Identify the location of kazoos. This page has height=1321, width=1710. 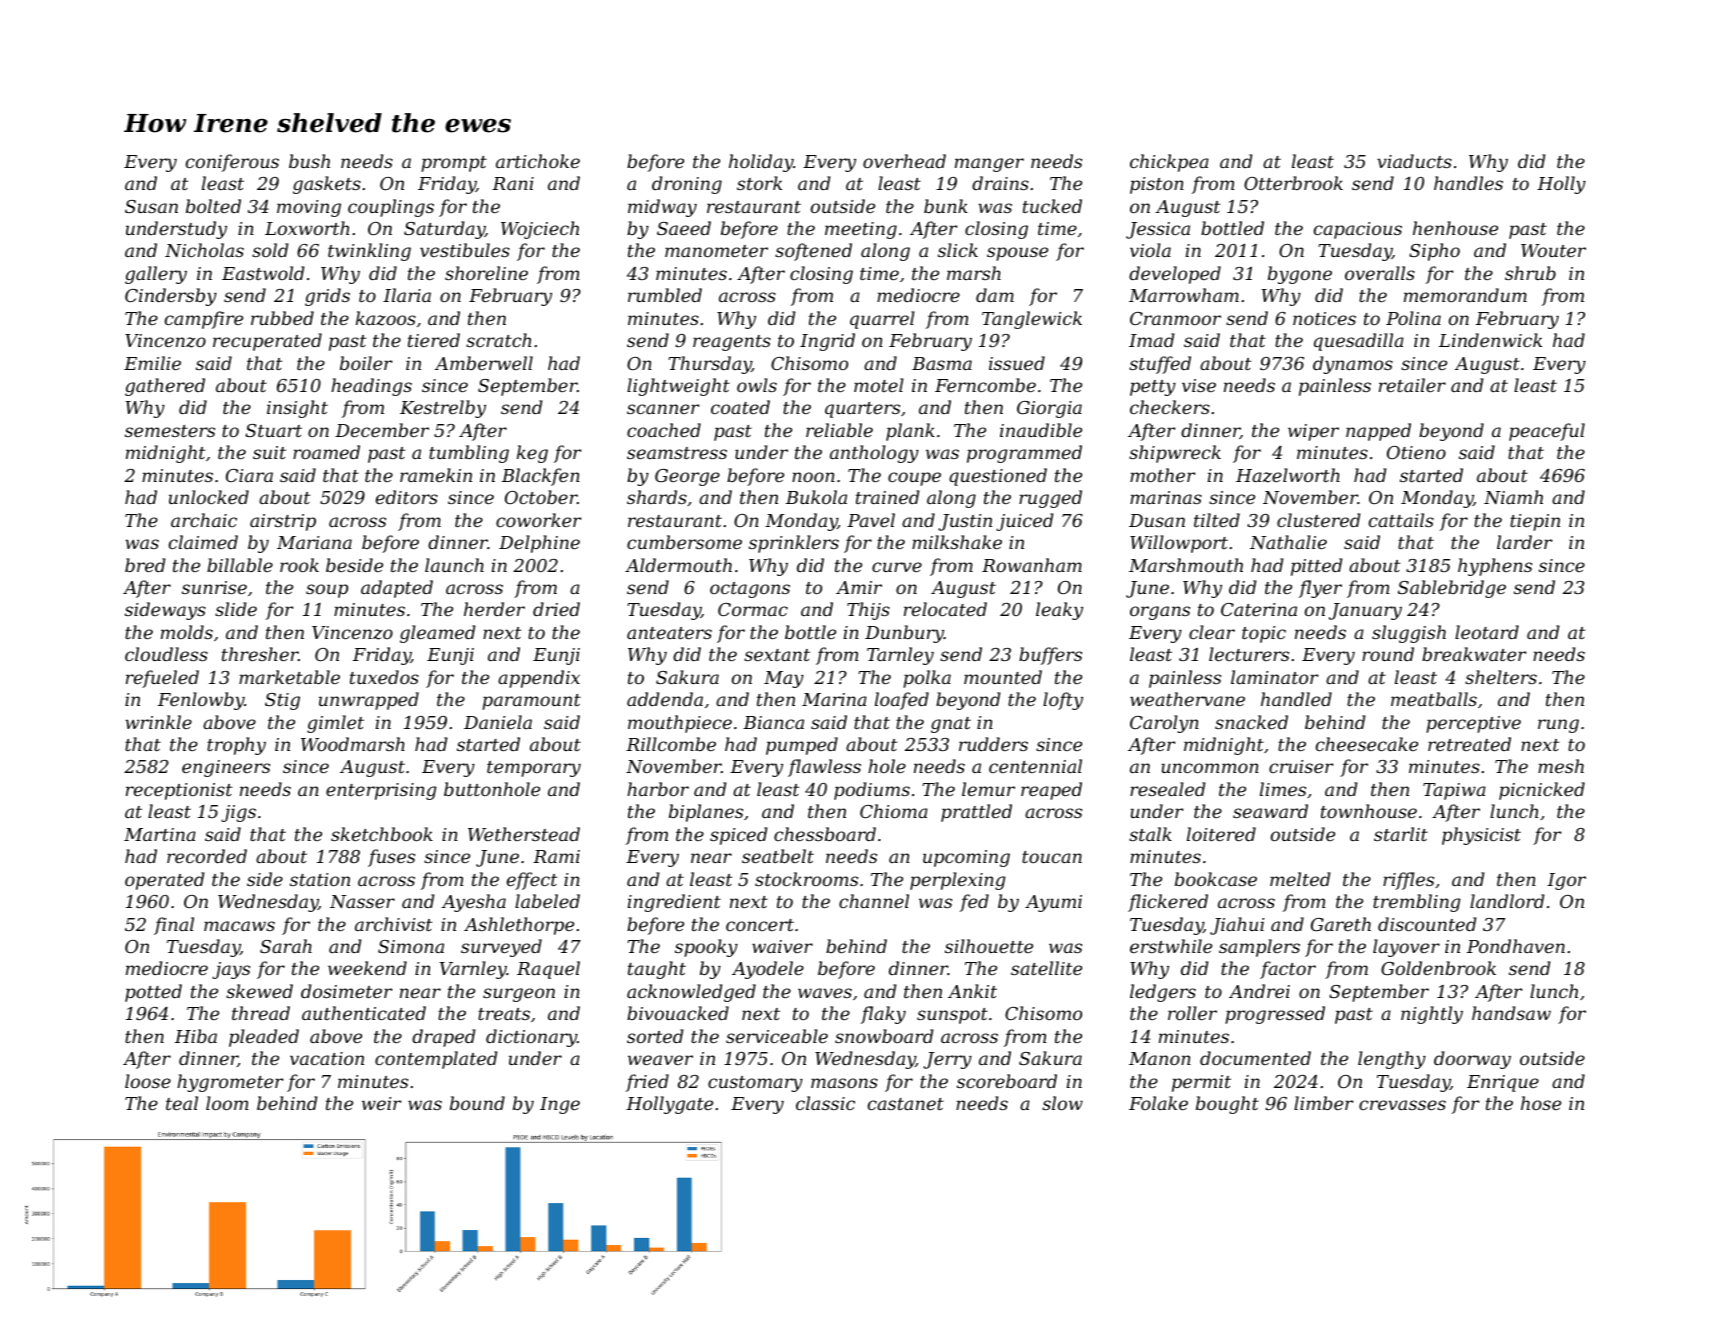
(386, 318).
